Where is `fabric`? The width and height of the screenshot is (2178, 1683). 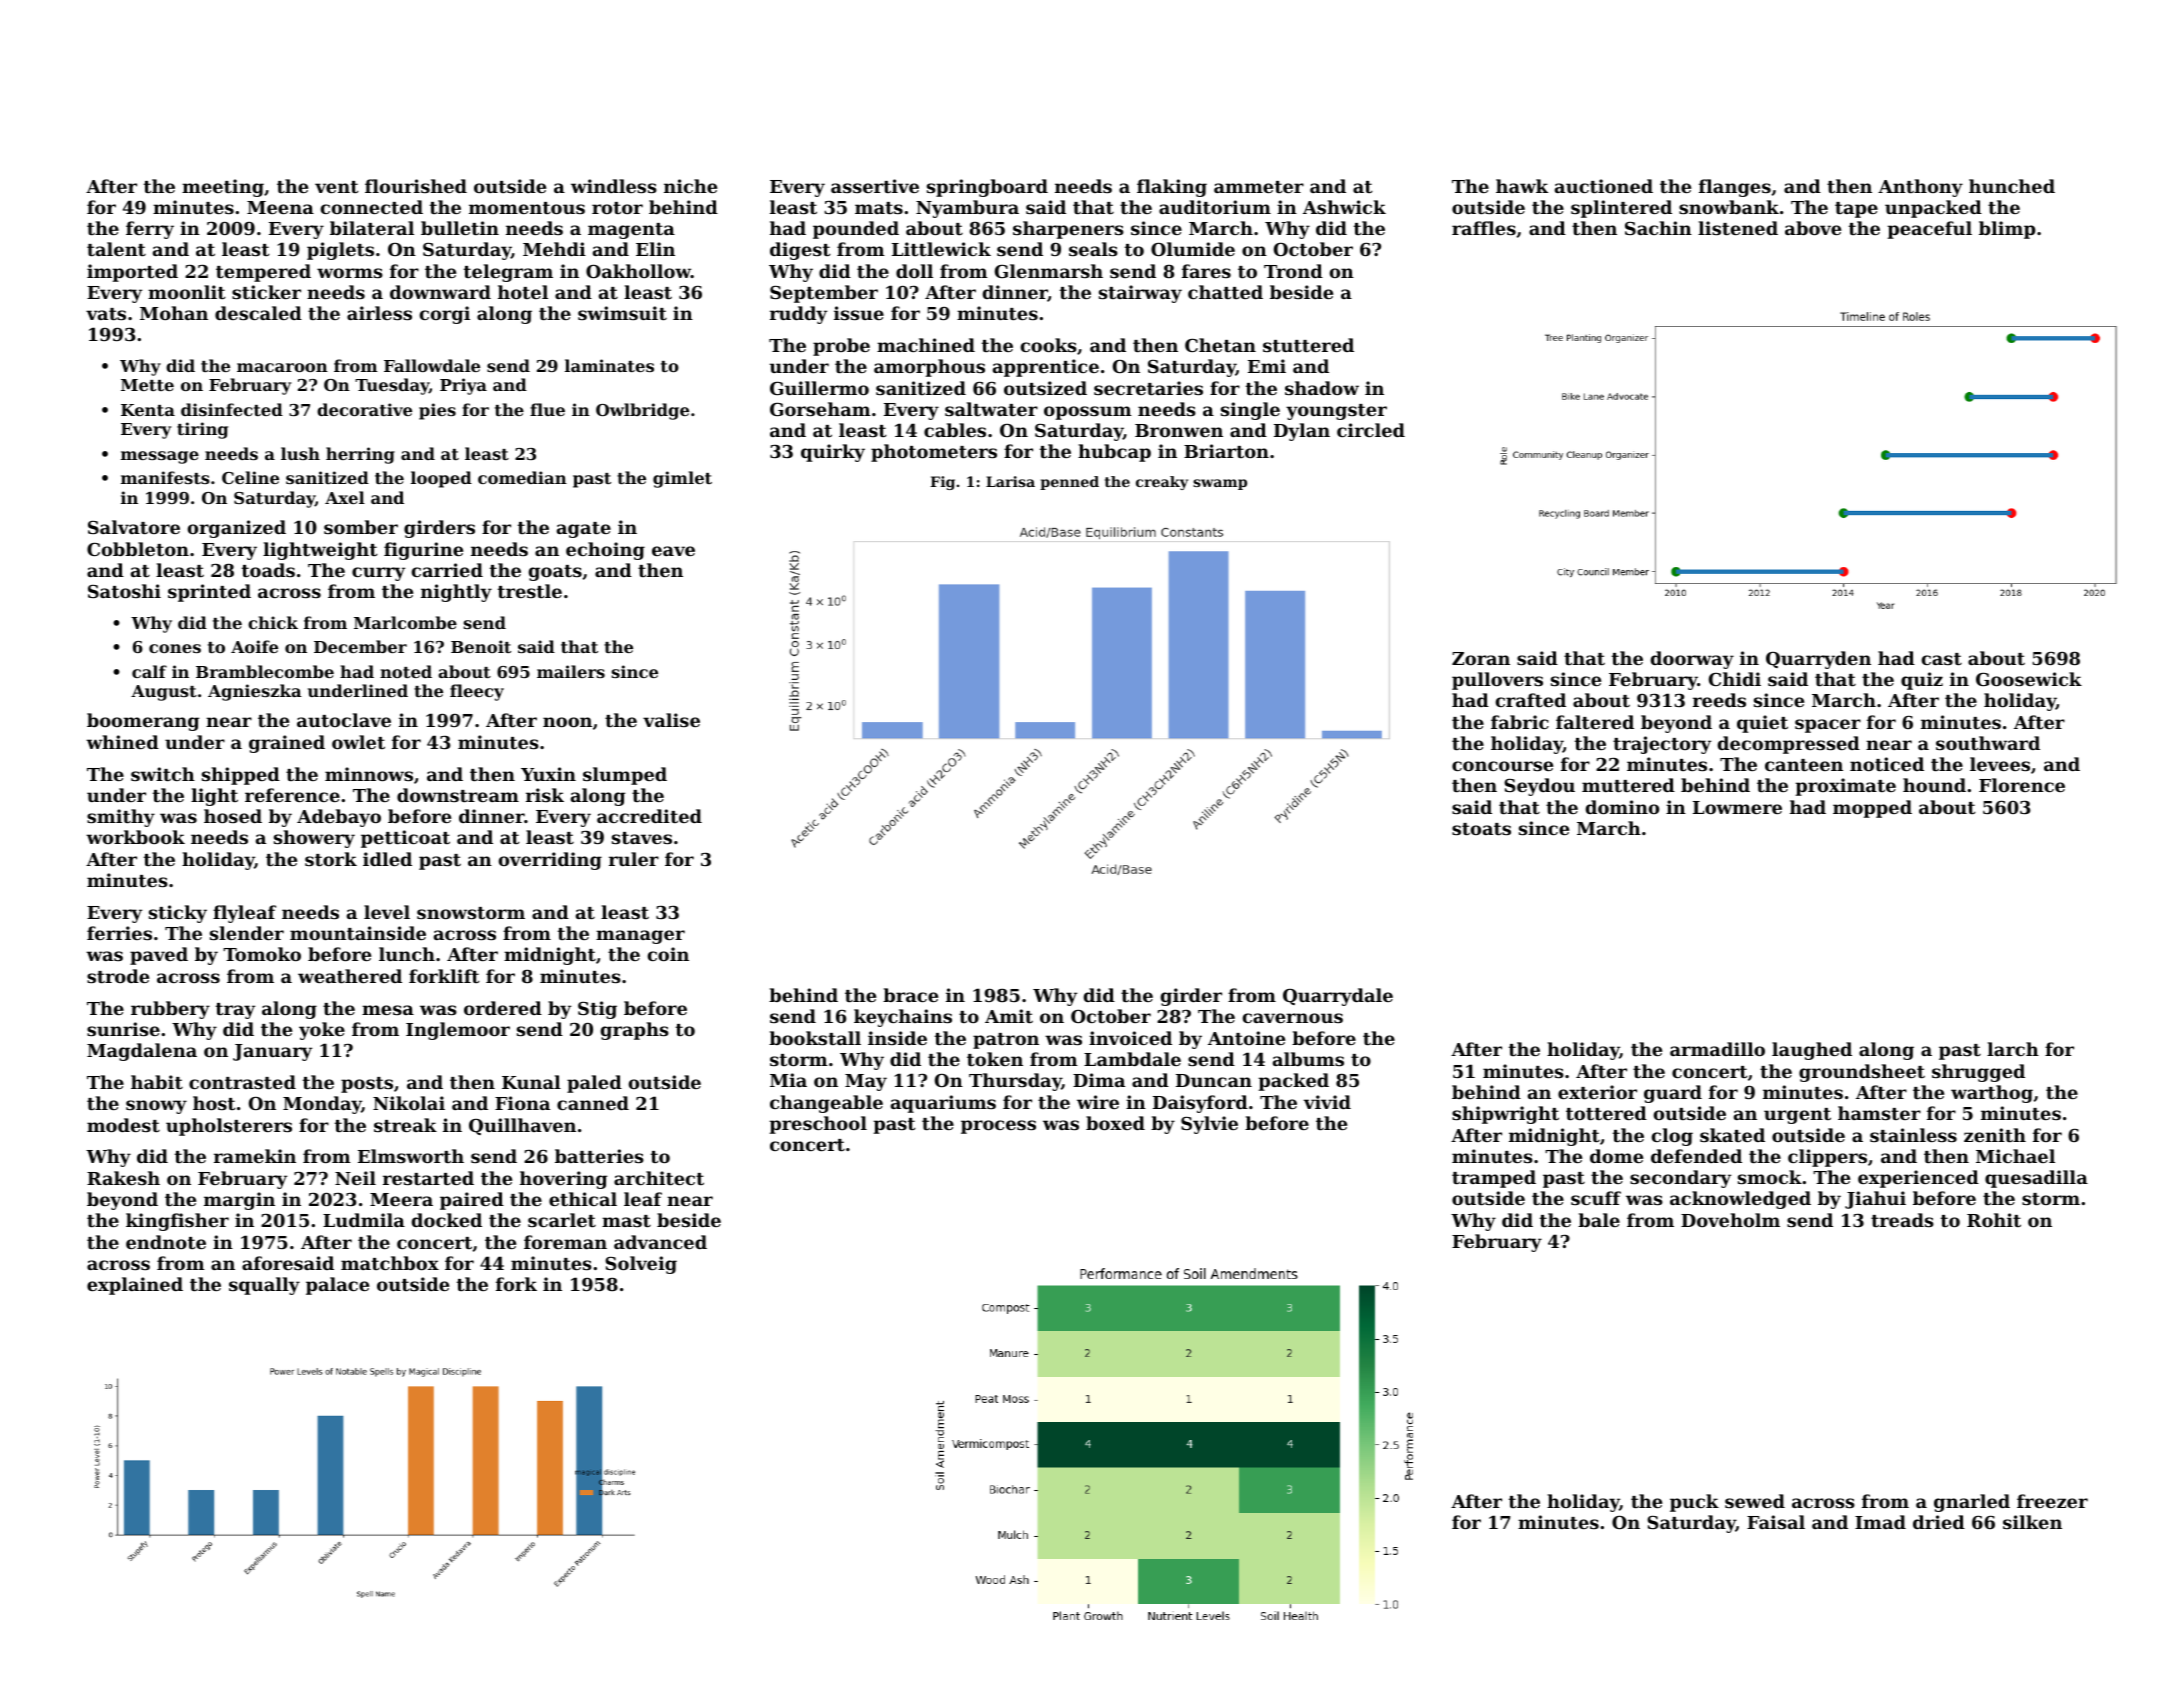 fabric is located at coordinates (1520, 722).
